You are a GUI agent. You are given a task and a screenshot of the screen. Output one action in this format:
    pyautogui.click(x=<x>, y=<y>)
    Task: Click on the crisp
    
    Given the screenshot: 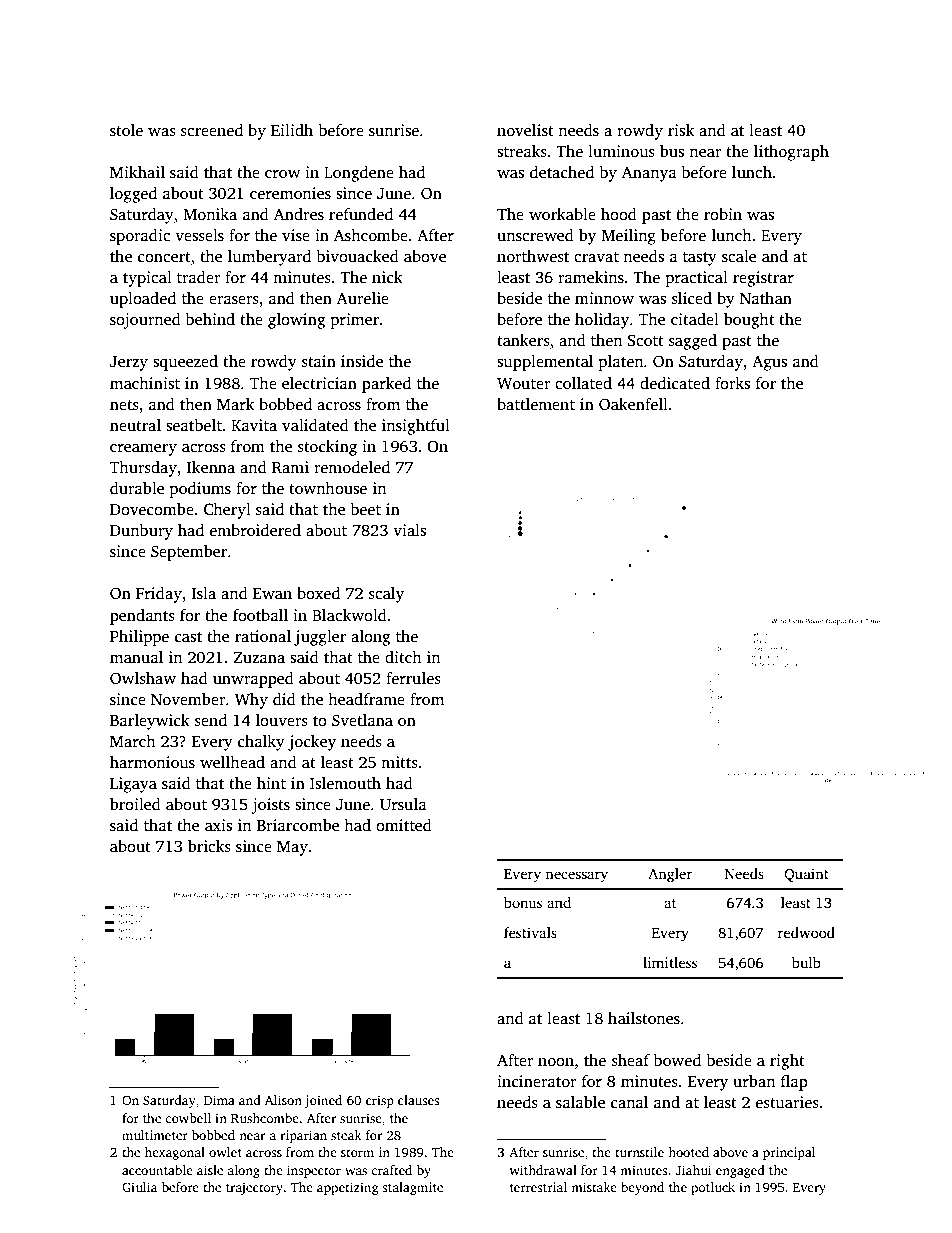 What is the action you would take?
    pyautogui.click(x=380, y=1101)
